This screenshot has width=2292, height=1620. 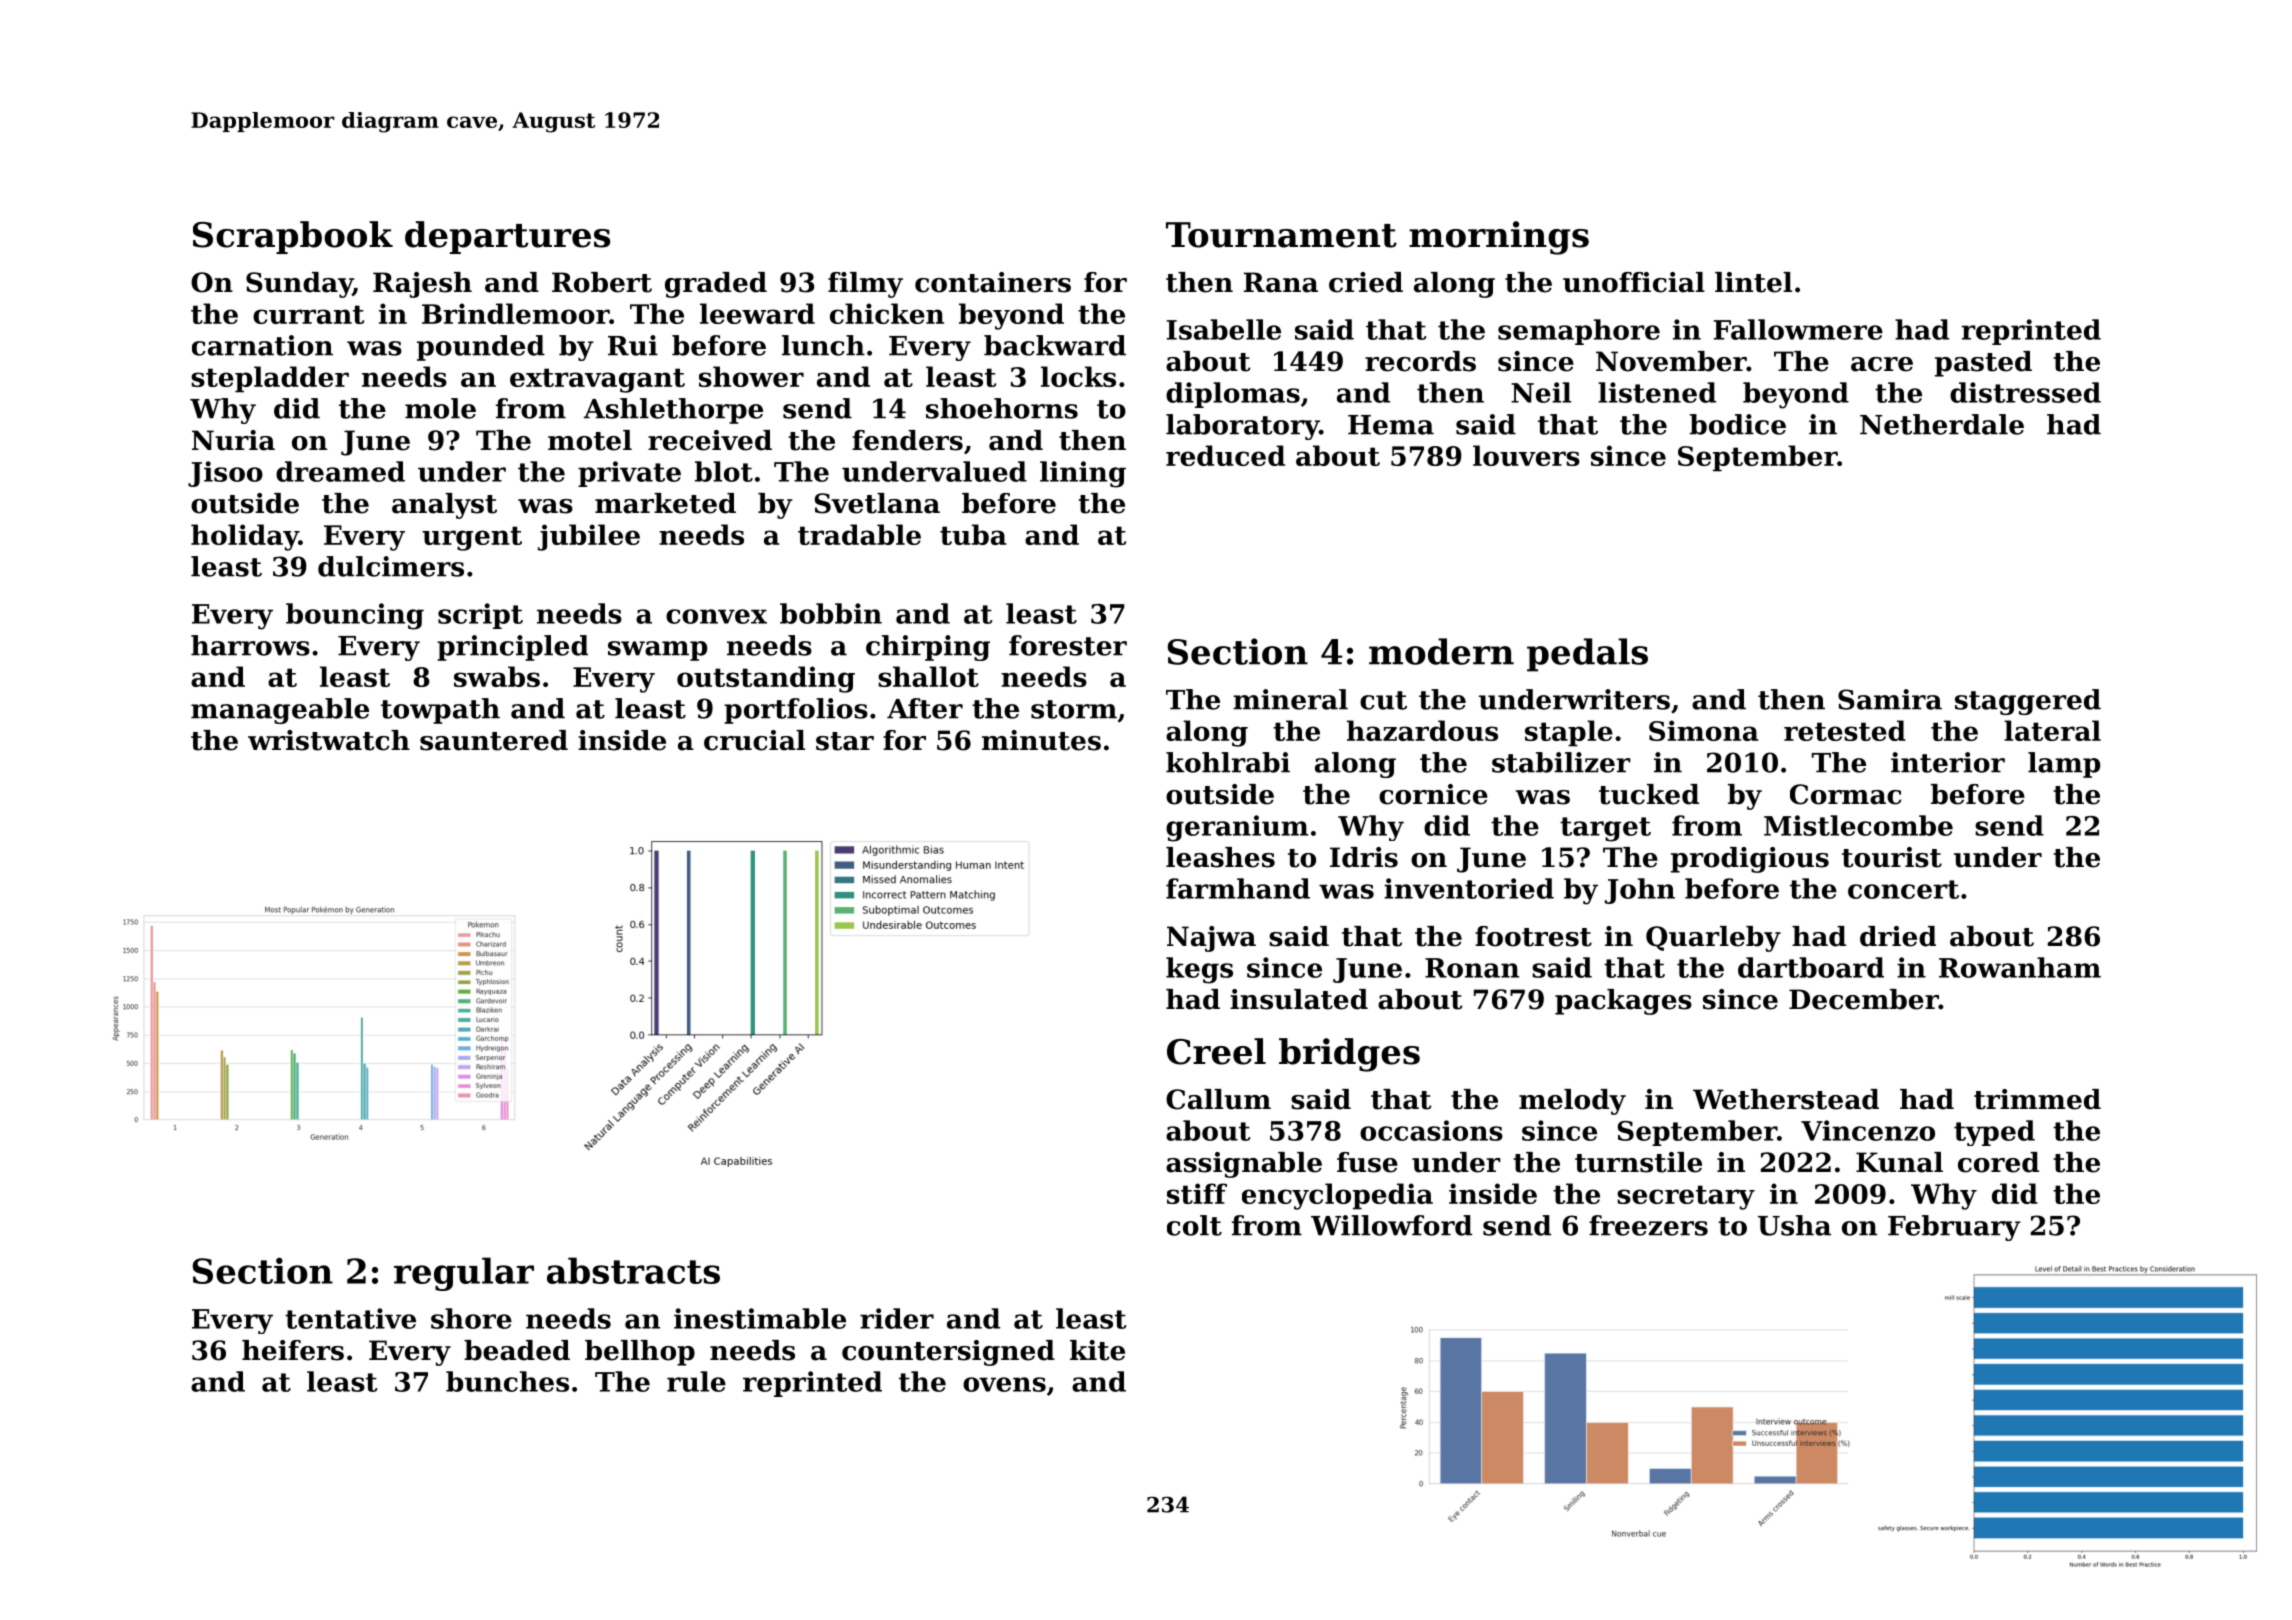 What do you see at coordinates (1499, 238) in the screenshot?
I see `mornings` at bounding box center [1499, 238].
